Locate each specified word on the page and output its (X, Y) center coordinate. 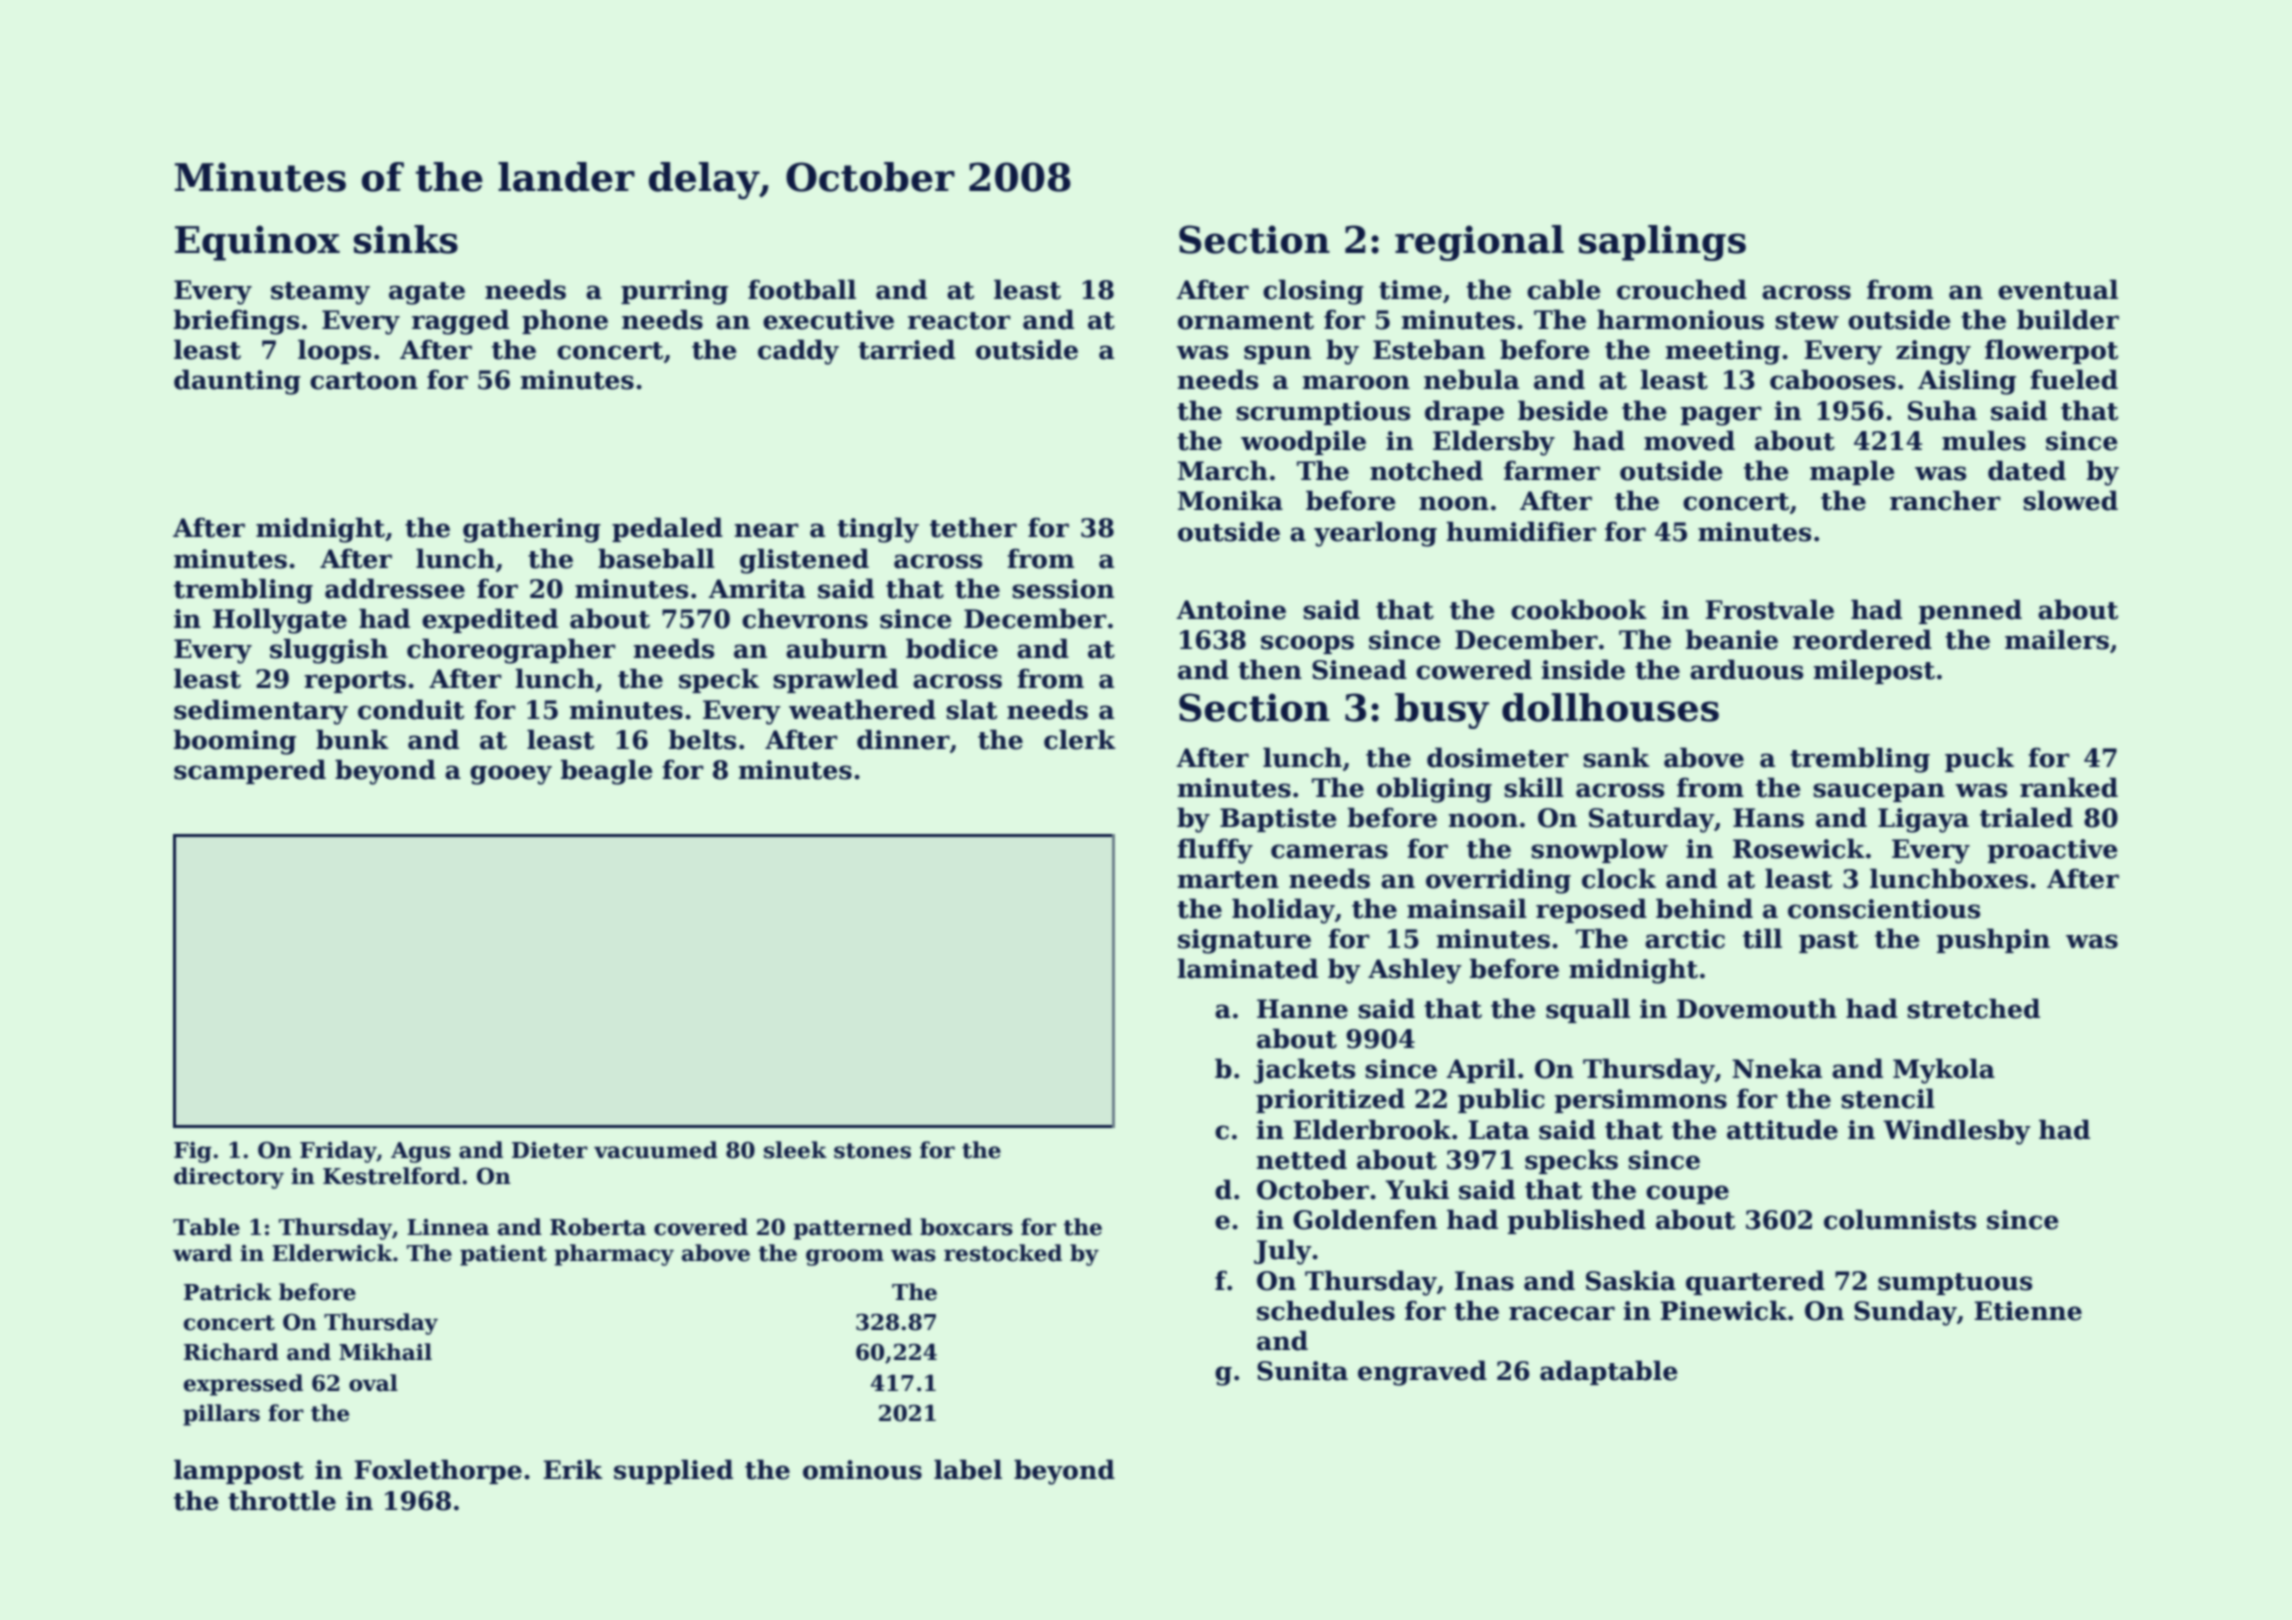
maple (1852, 472)
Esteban (1429, 349)
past (1828, 942)
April (1481, 1070)
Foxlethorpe (438, 1471)
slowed (2070, 500)
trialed (2026, 817)
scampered (250, 771)
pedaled (667, 529)
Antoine (1231, 610)
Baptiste (1278, 820)
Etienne (2028, 1311)
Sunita (1302, 1371)
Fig (193, 1152)
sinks (406, 239)
